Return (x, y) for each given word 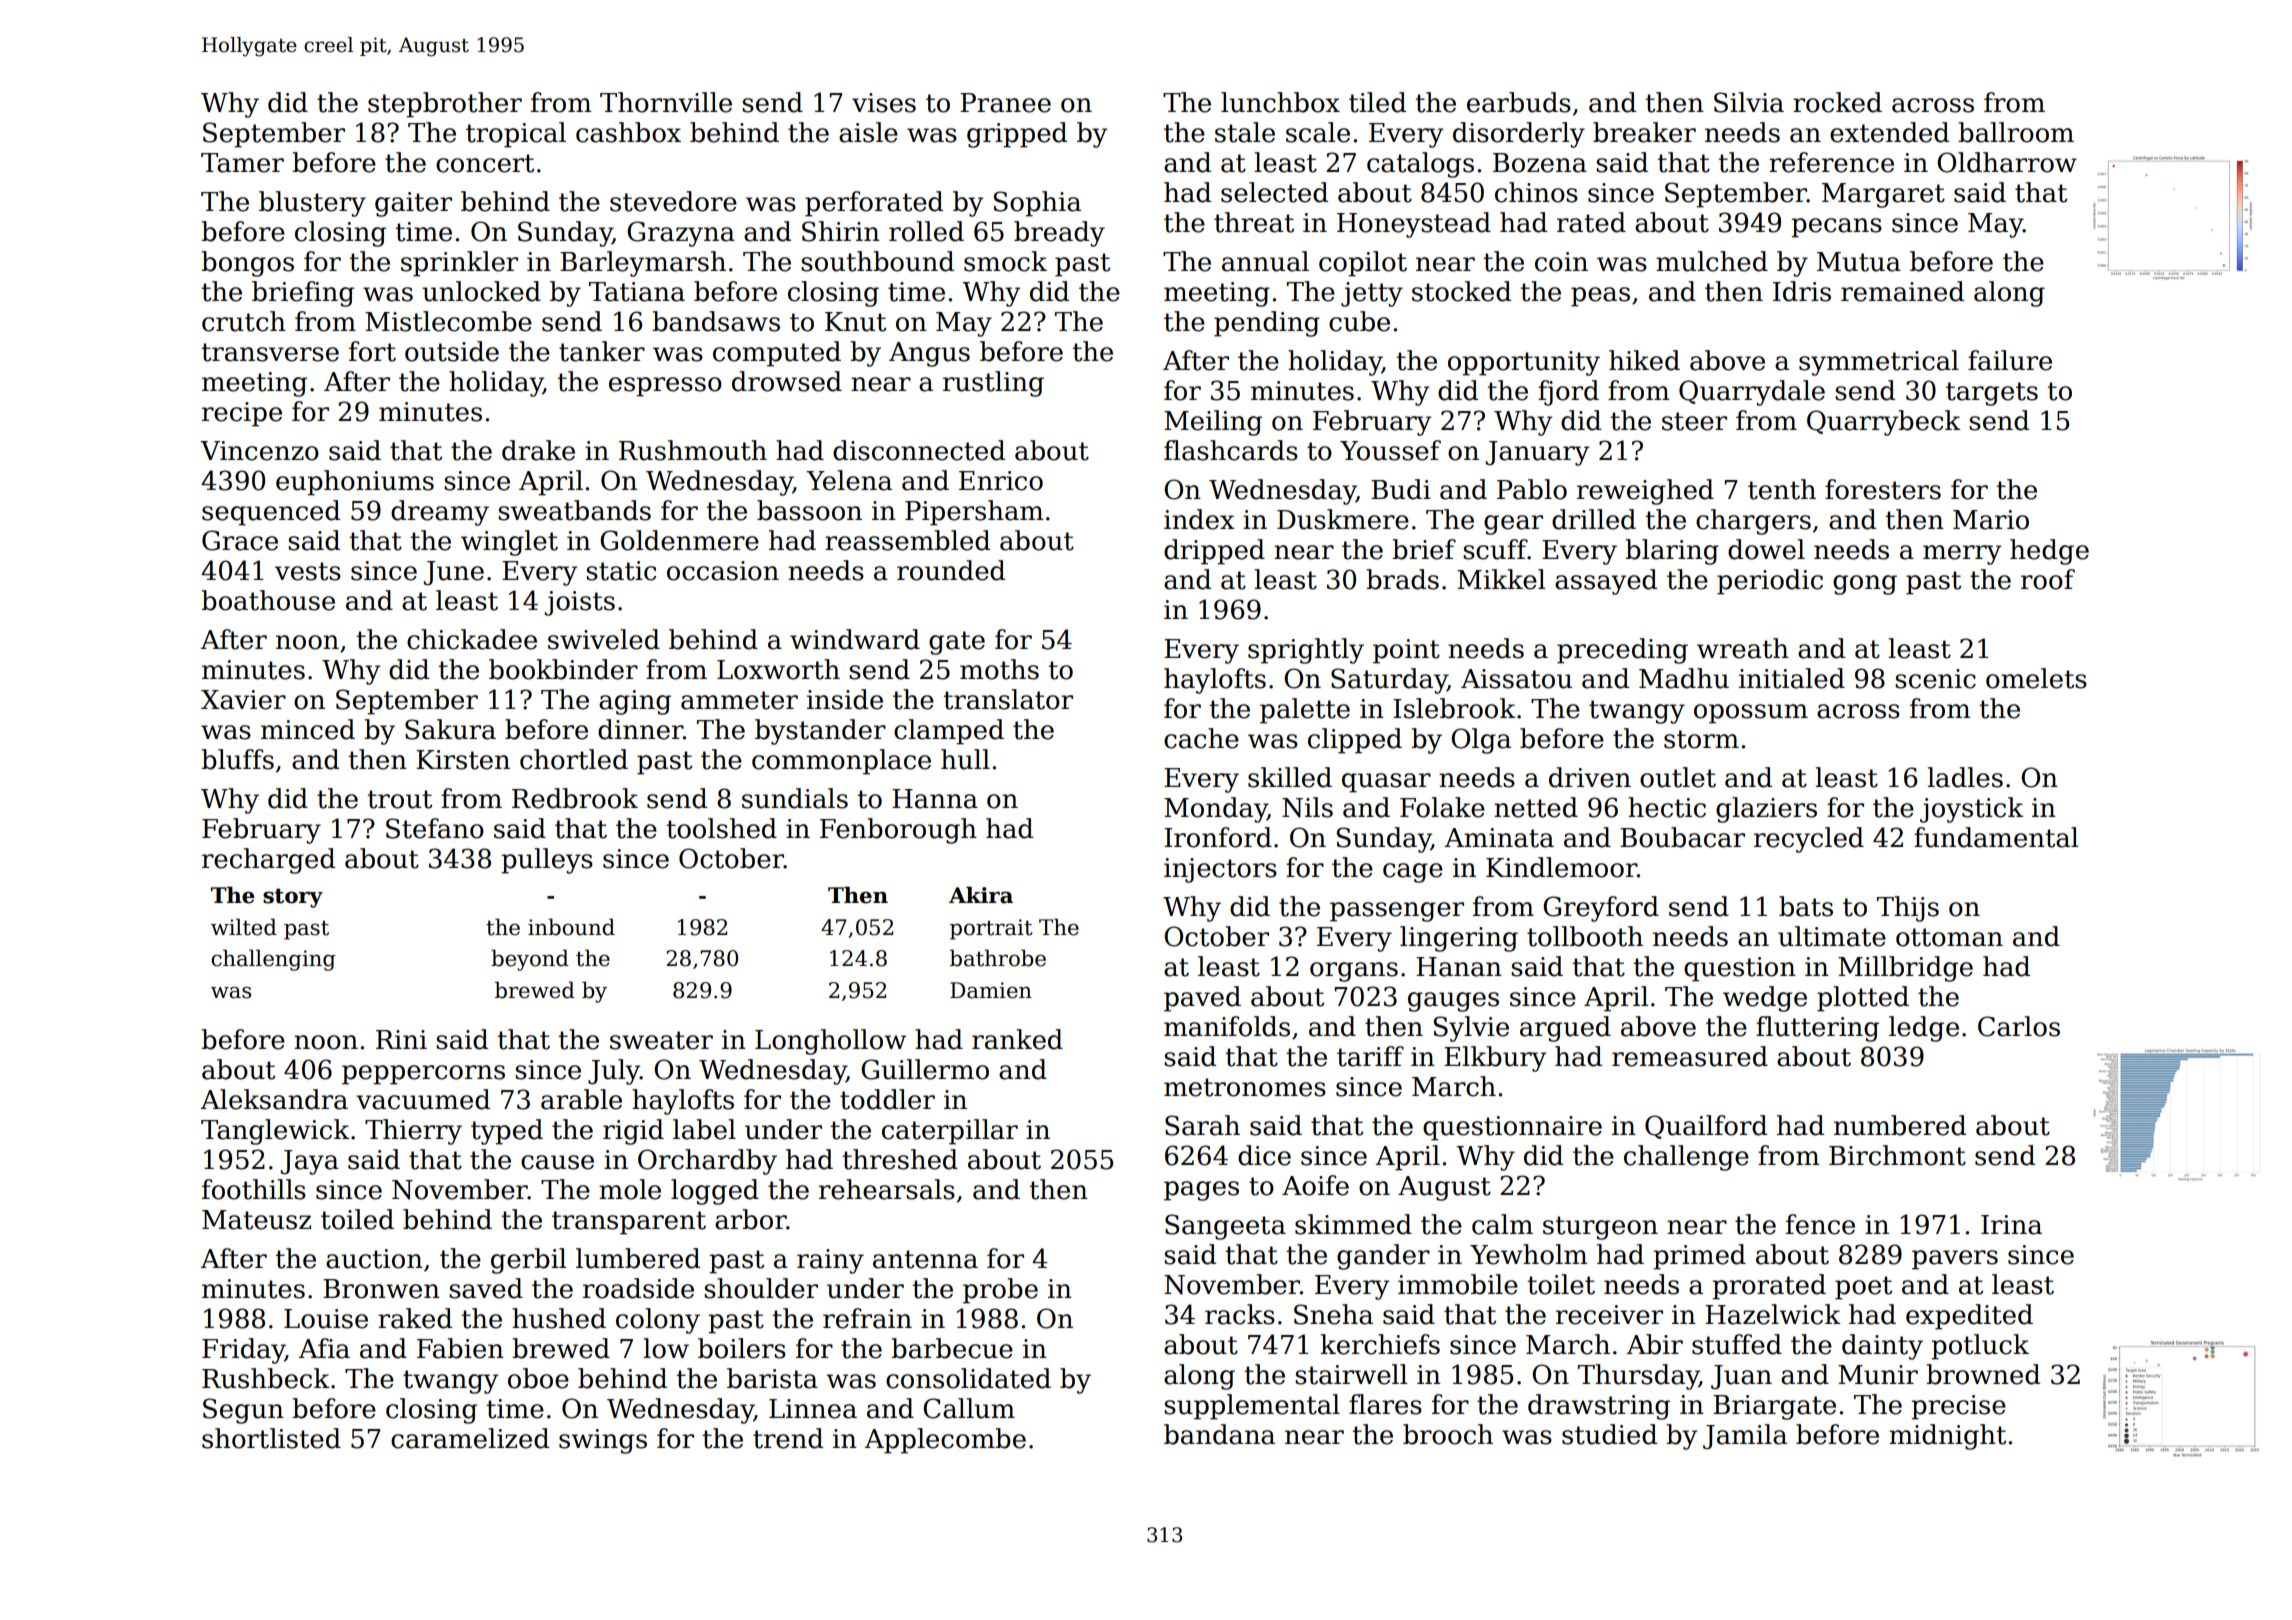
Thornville (666, 102)
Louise (326, 1319)
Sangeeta (1225, 1227)
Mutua (1859, 262)
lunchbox (1280, 102)
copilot (1363, 264)
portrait (991, 929)
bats (1806, 906)
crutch (244, 321)
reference (1831, 162)
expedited (1969, 1317)
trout (399, 799)
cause (557, 1162)
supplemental (1252, 1407)
